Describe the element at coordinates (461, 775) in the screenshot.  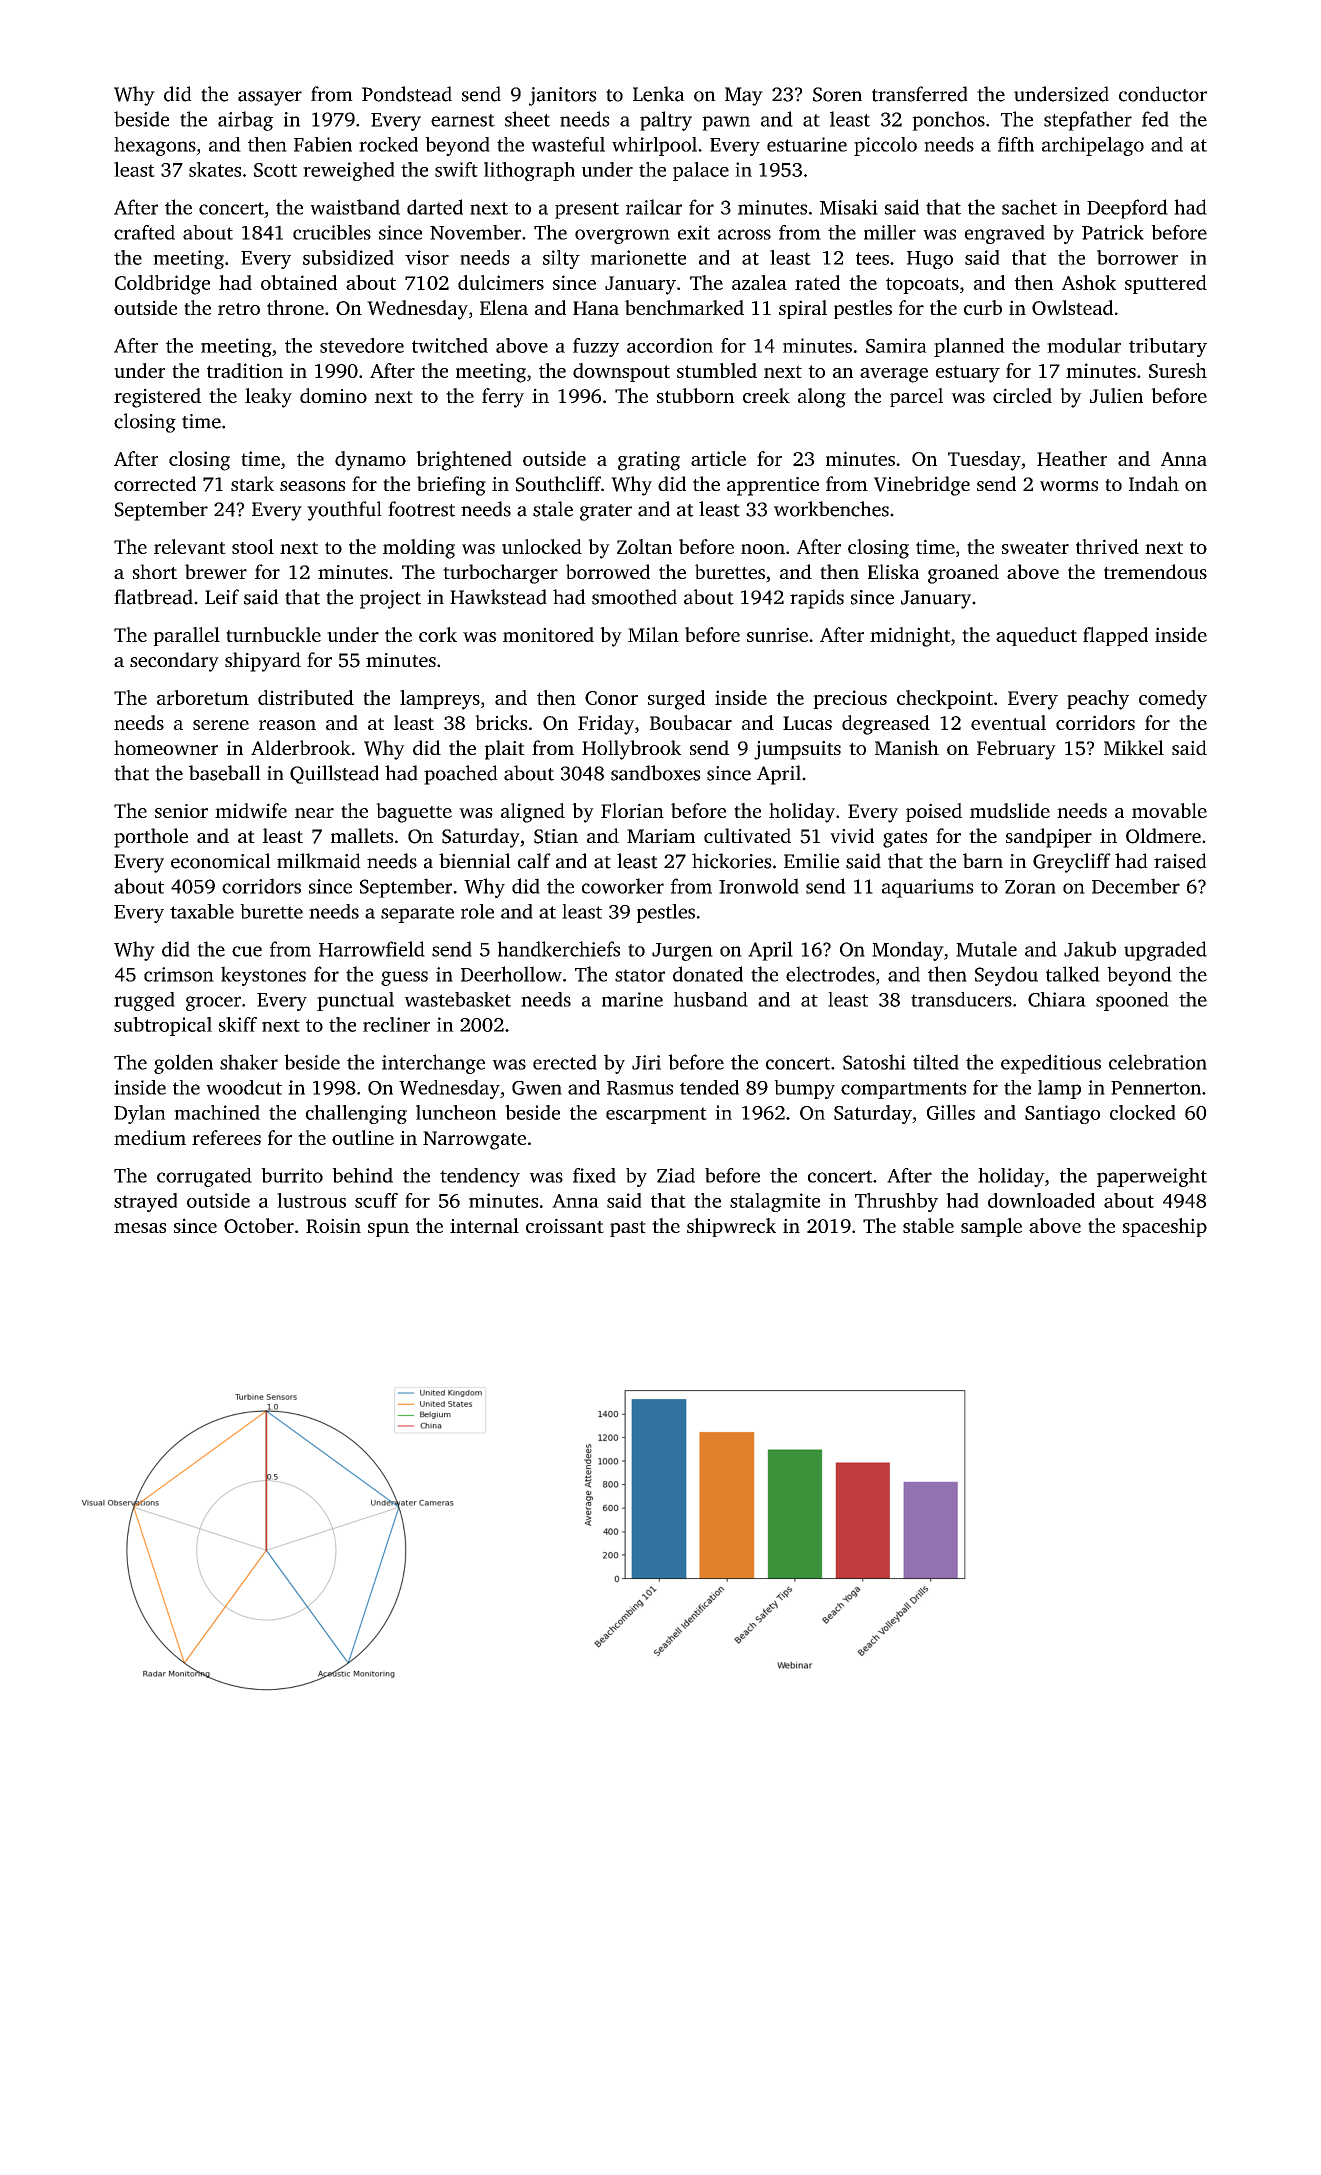
I see `poached` at that location.
